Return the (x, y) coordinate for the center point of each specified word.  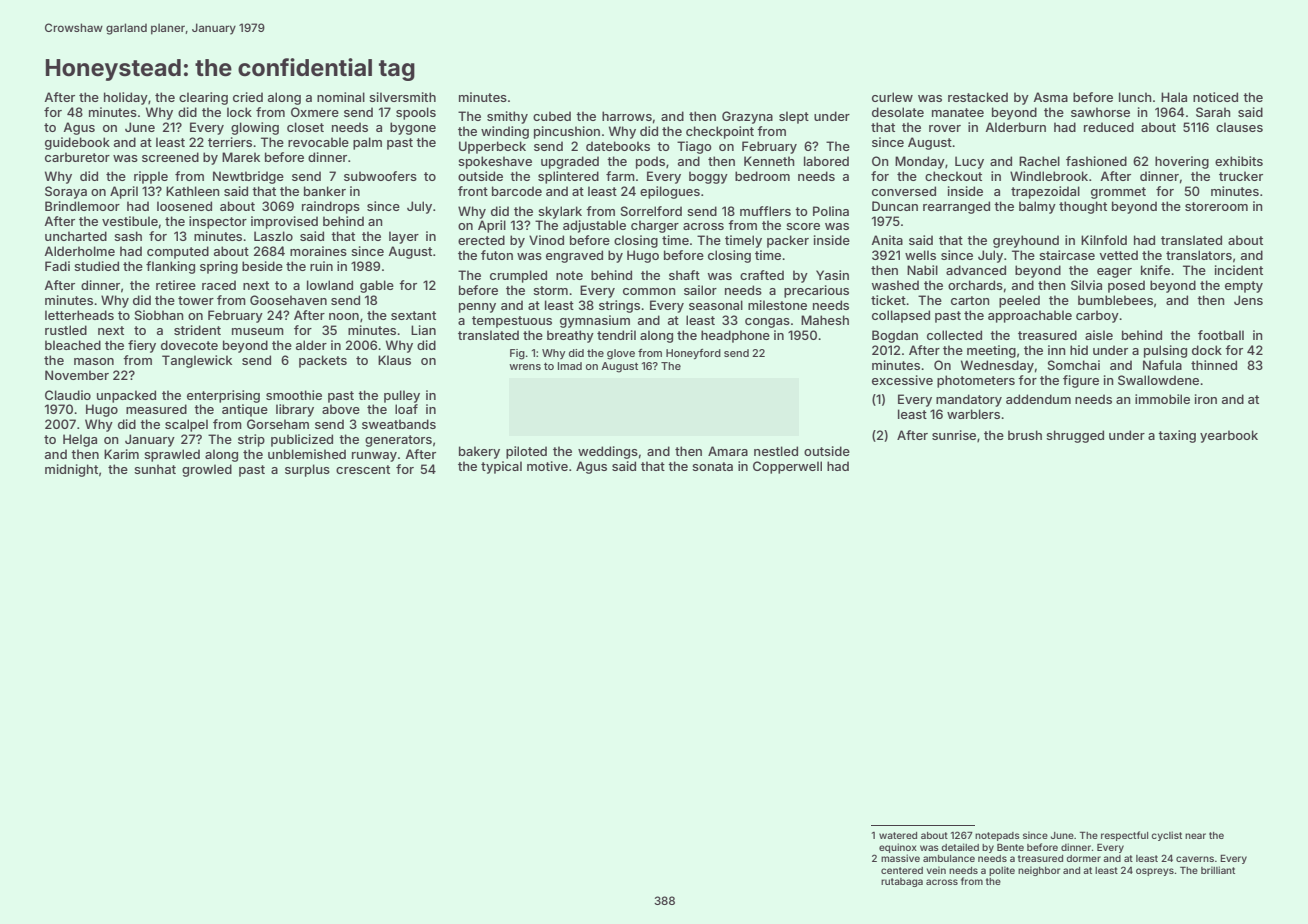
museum (258, 331)
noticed (1215, 97)
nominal (341, 97)
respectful (1124, 836)
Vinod (546, 240)
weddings (608, 452)
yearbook (1229, 436)
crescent (363, 469)
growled (207, 470)
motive (547, 466)
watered (898, 835)
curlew (892, 97)
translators (1199, 255)
